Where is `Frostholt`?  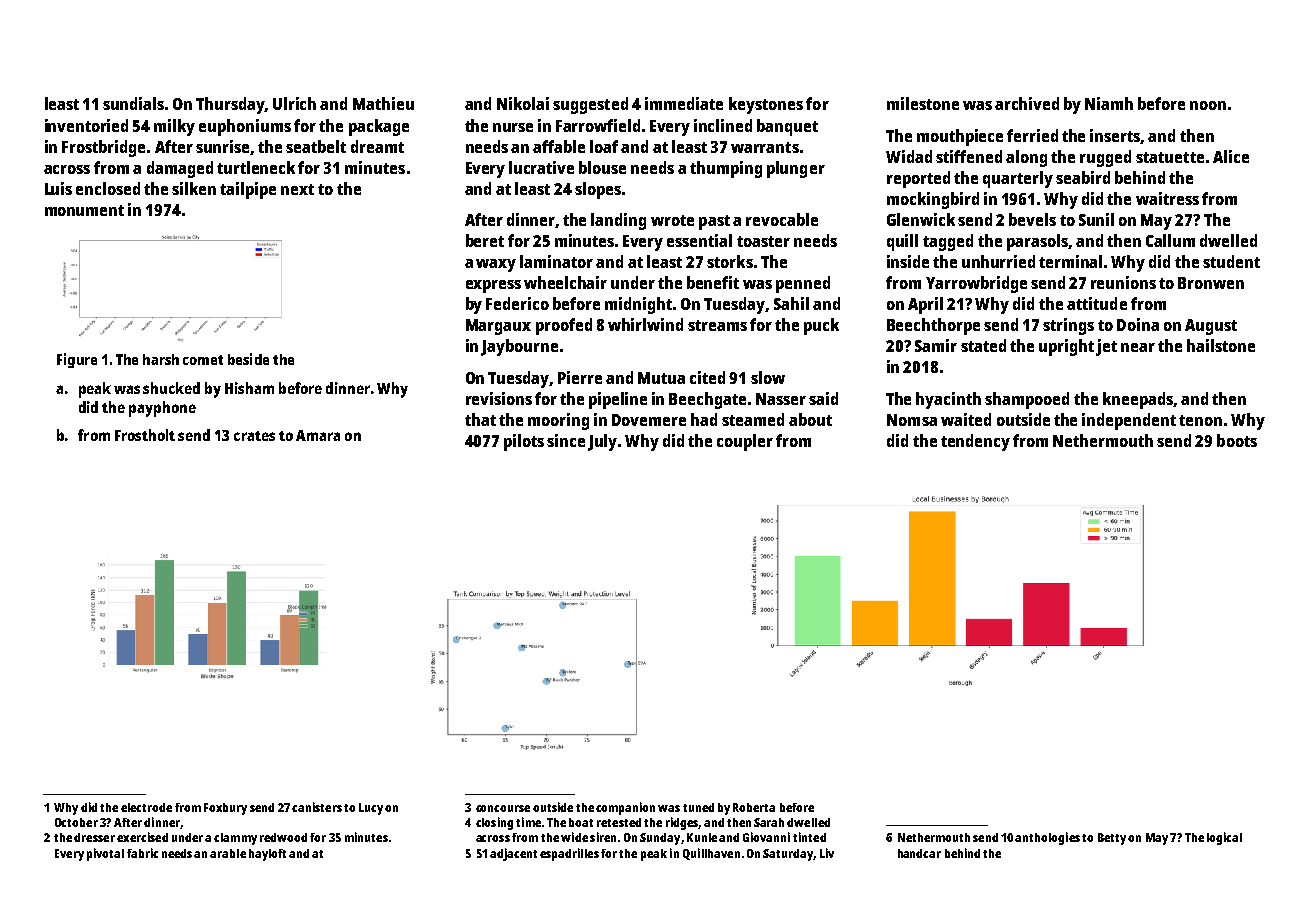
Frostholt is located at coordinates (145, 435).
